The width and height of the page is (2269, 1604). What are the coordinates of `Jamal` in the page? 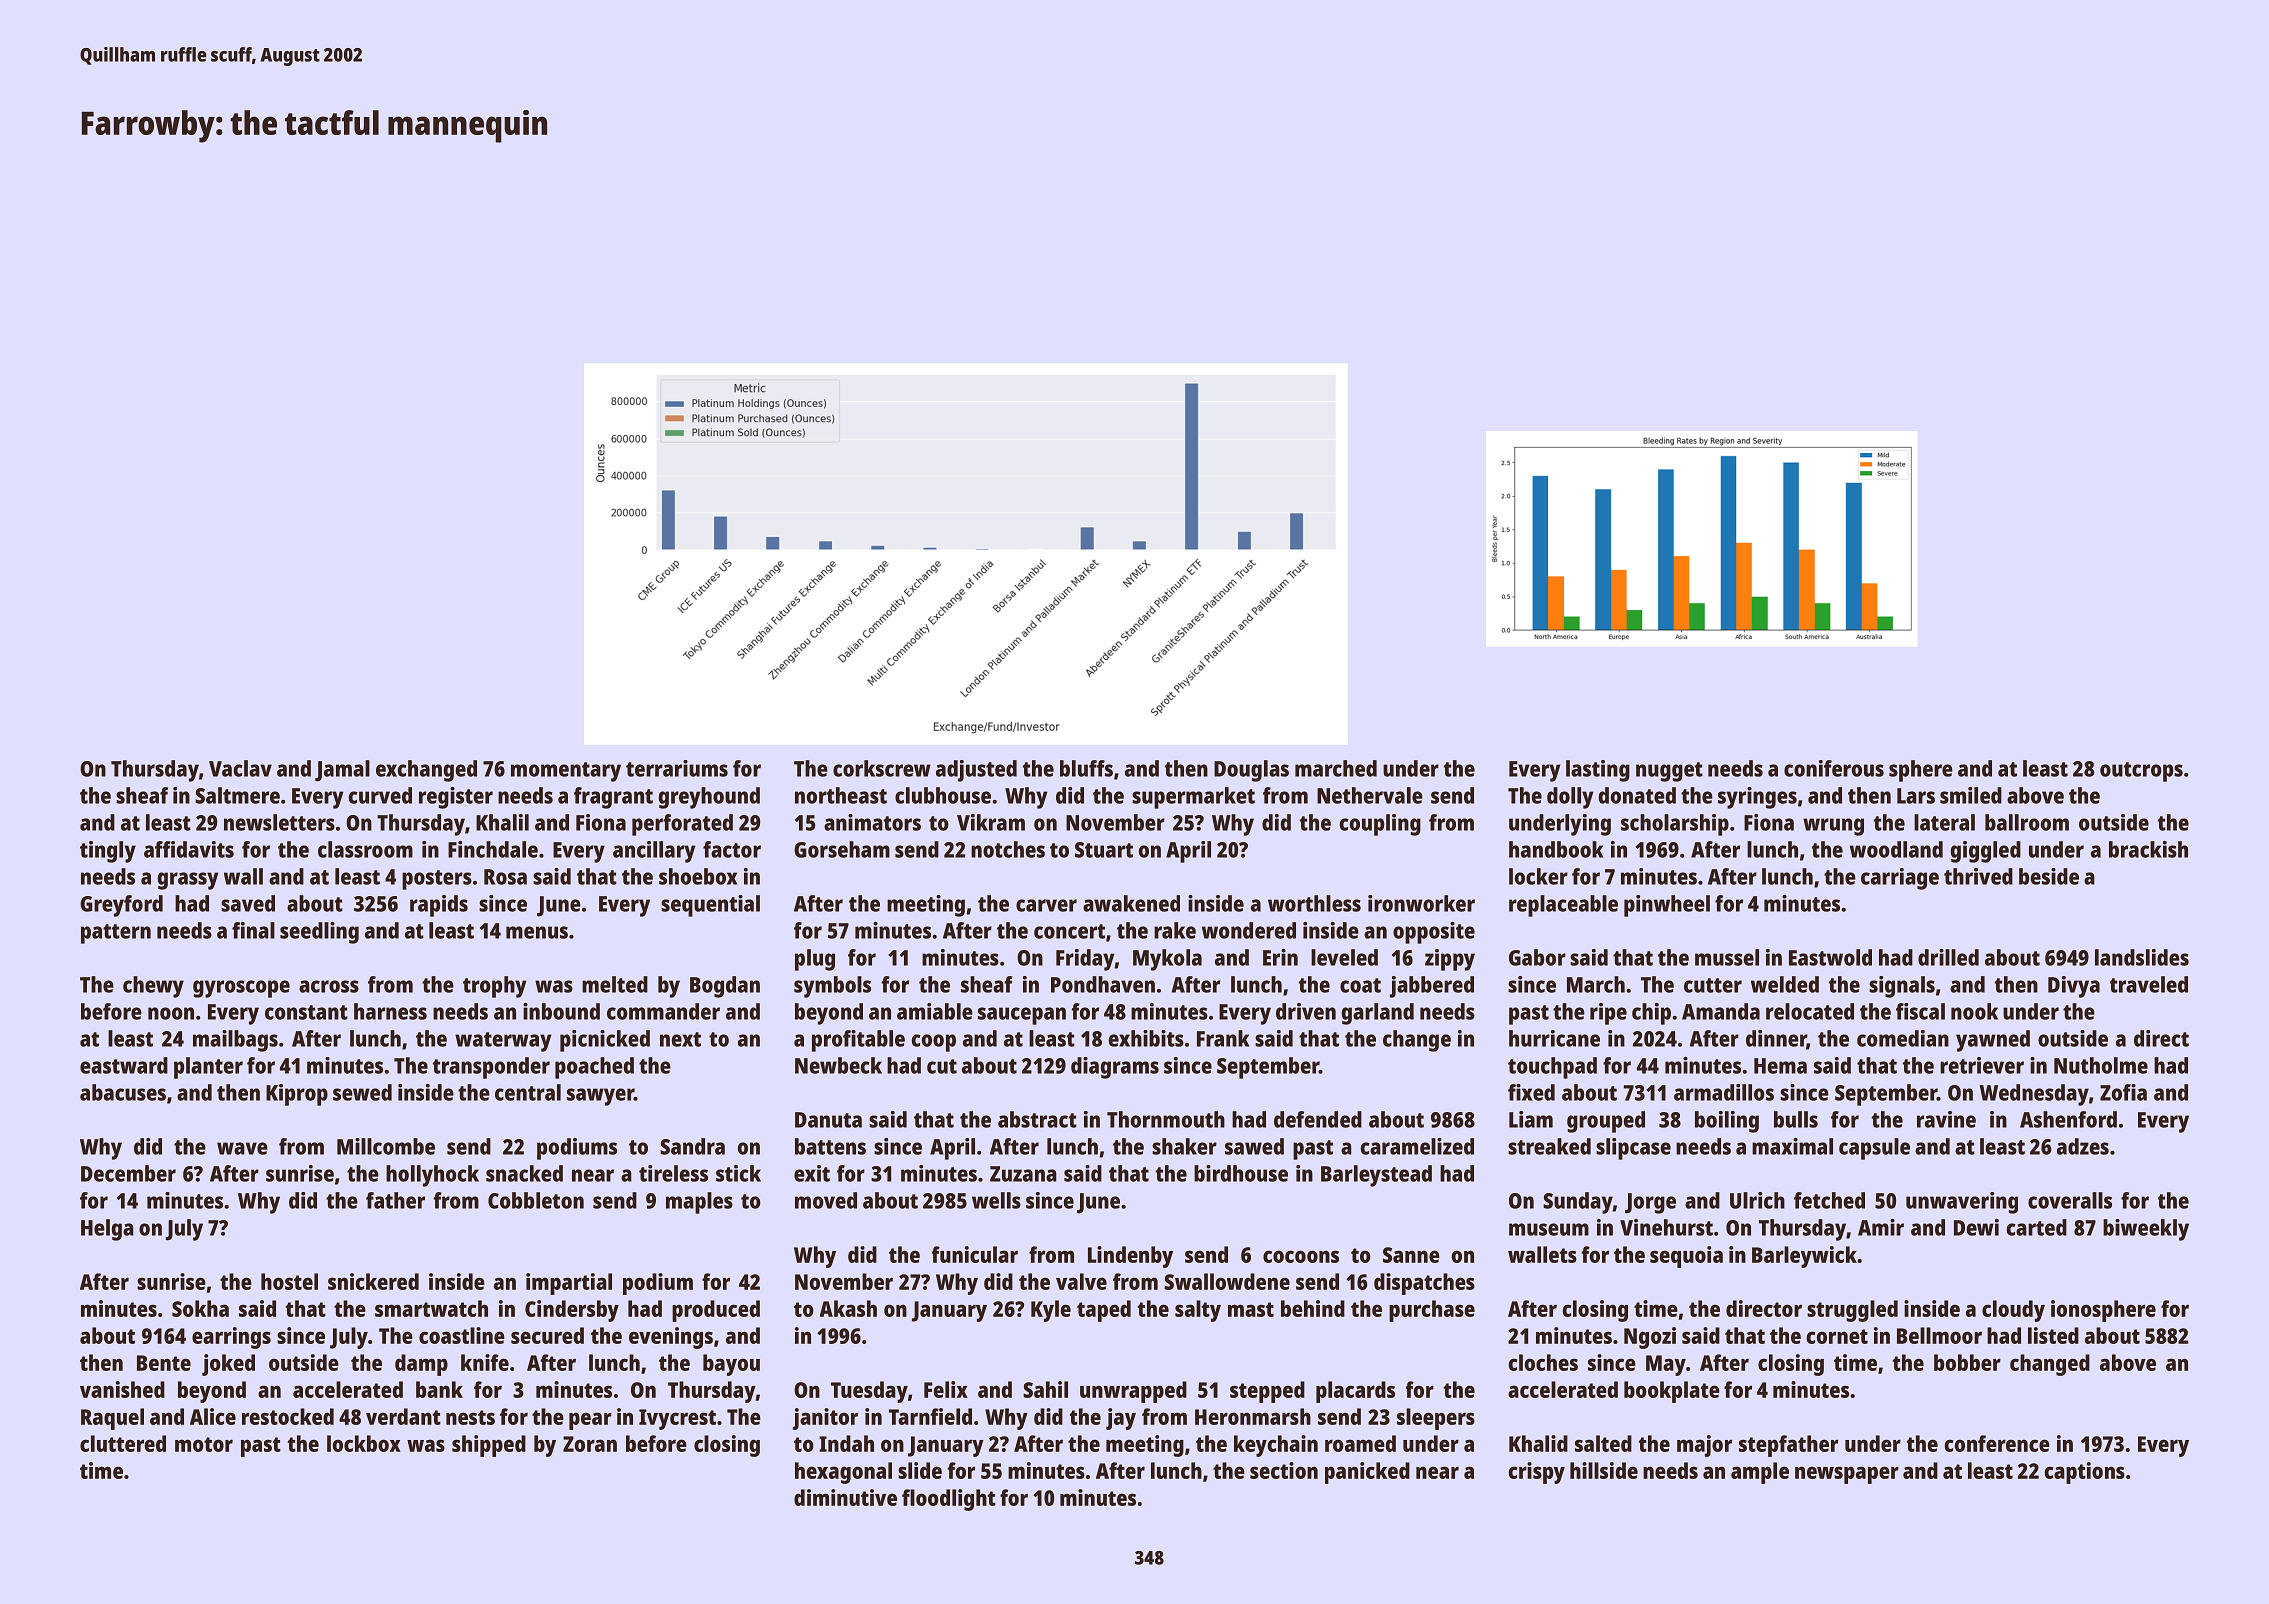 It's located at (342, 771).
